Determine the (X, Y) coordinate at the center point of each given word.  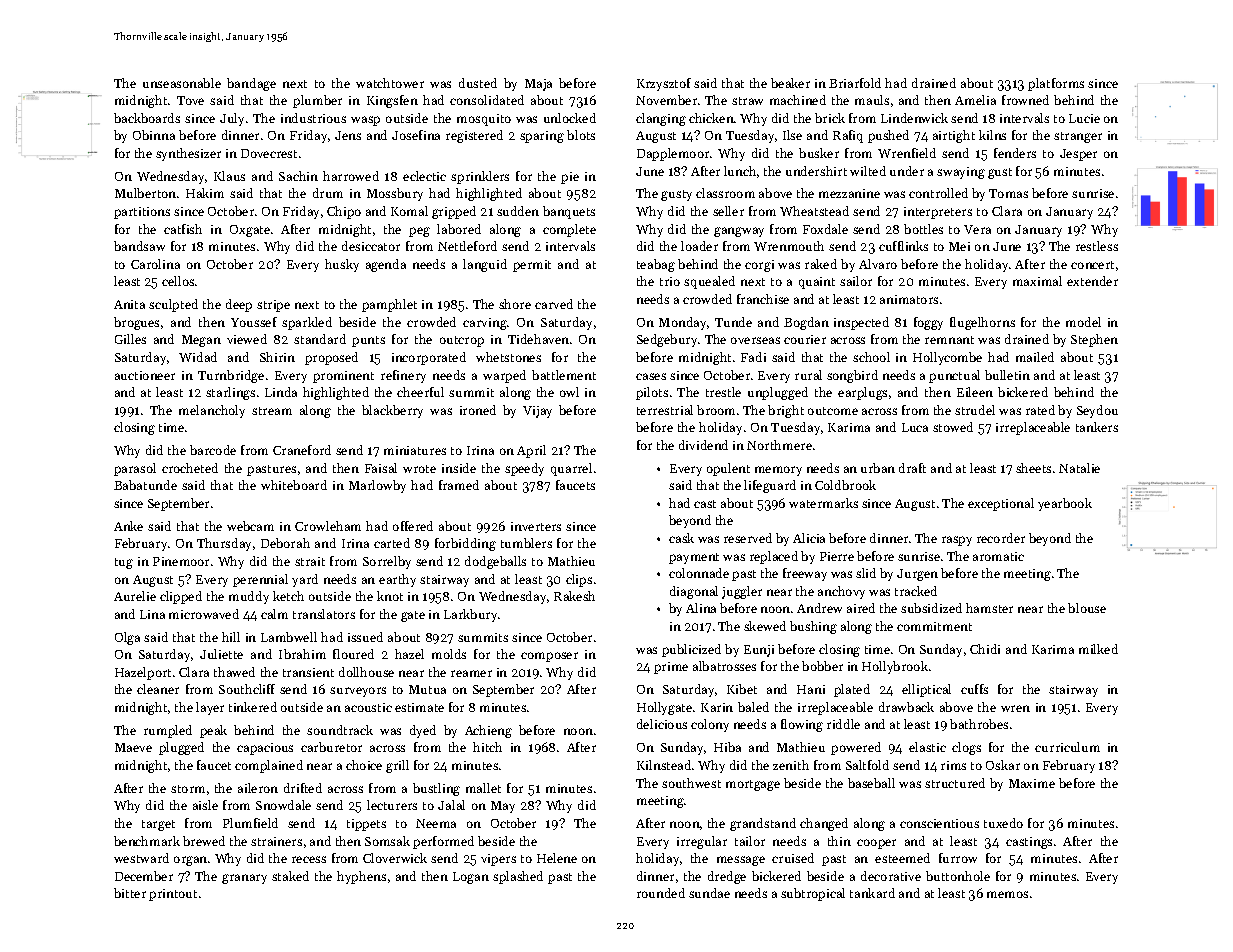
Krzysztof (664, 84)
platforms (1056, 84)
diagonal (694, 592)
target (158, 825)
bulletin (1007, 375)
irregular (702, 842)
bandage (251, 84)
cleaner (158, 689)
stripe (273, 306)
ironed (478, 410)
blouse (1087, 608)
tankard (872, 893)
